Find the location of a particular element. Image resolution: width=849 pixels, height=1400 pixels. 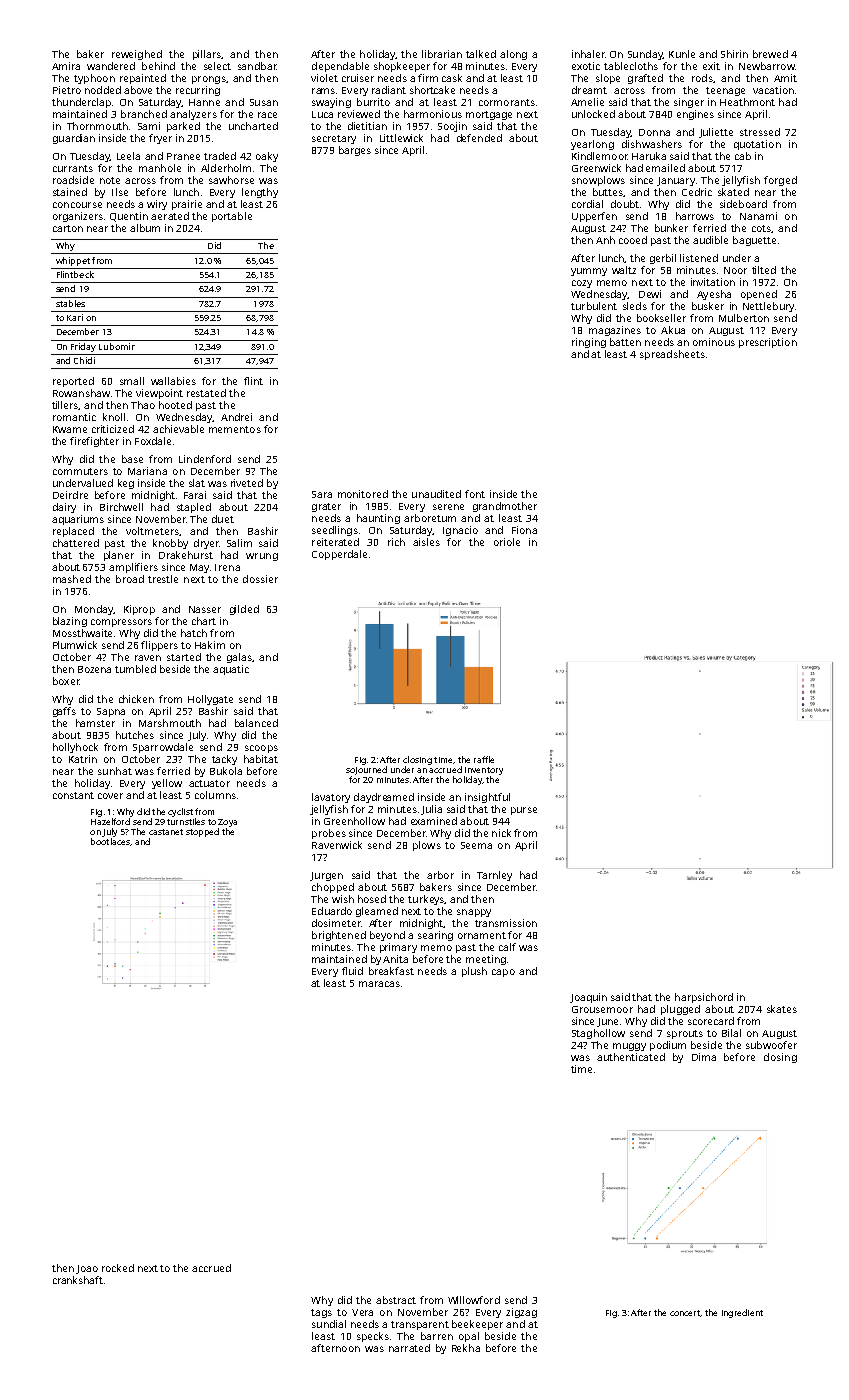

exit is located at coordinates (711, 66).
